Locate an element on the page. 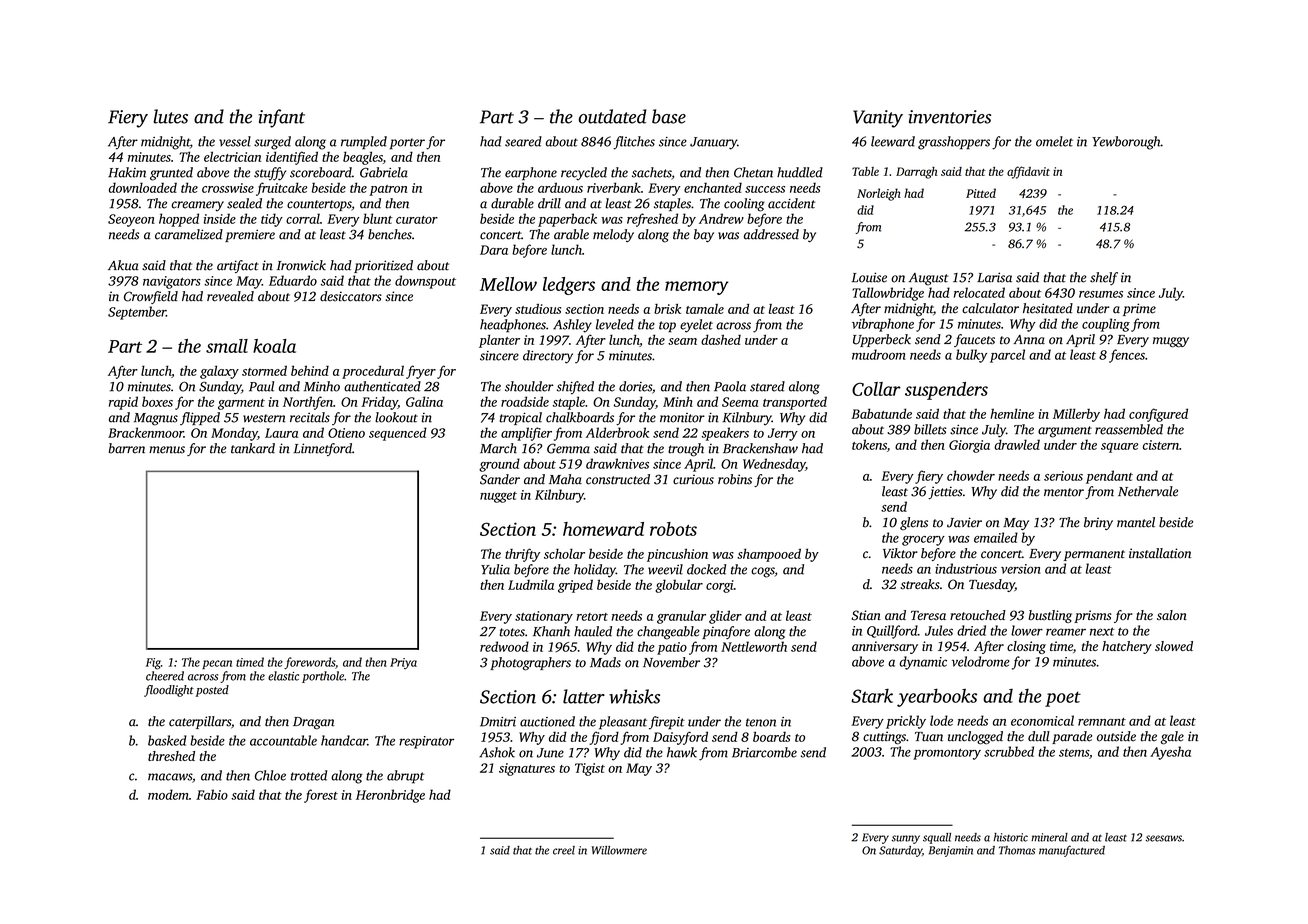  tankard is located at coordinates (253, 448).
